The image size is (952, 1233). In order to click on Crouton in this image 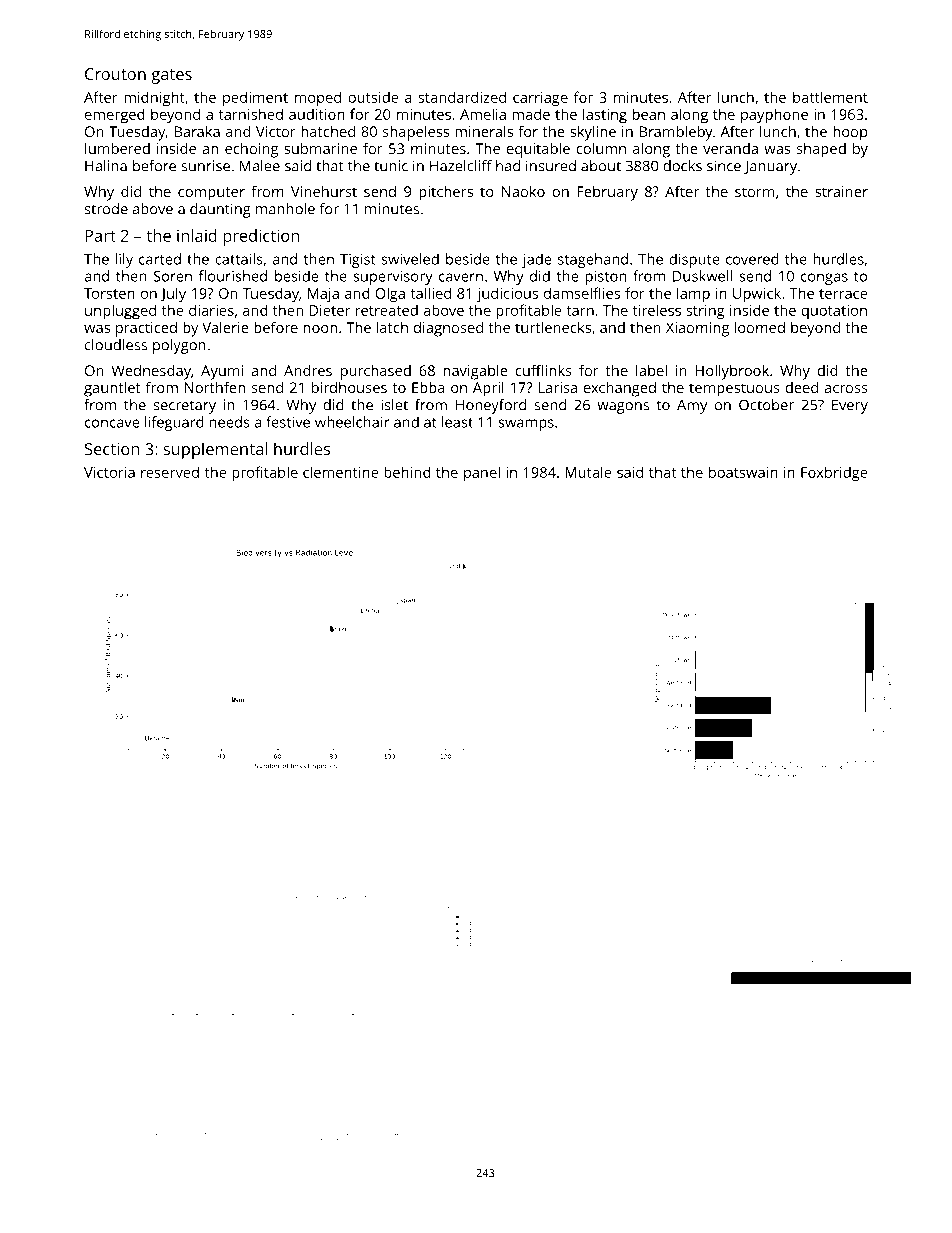, I will do `click(115, 74)`.
